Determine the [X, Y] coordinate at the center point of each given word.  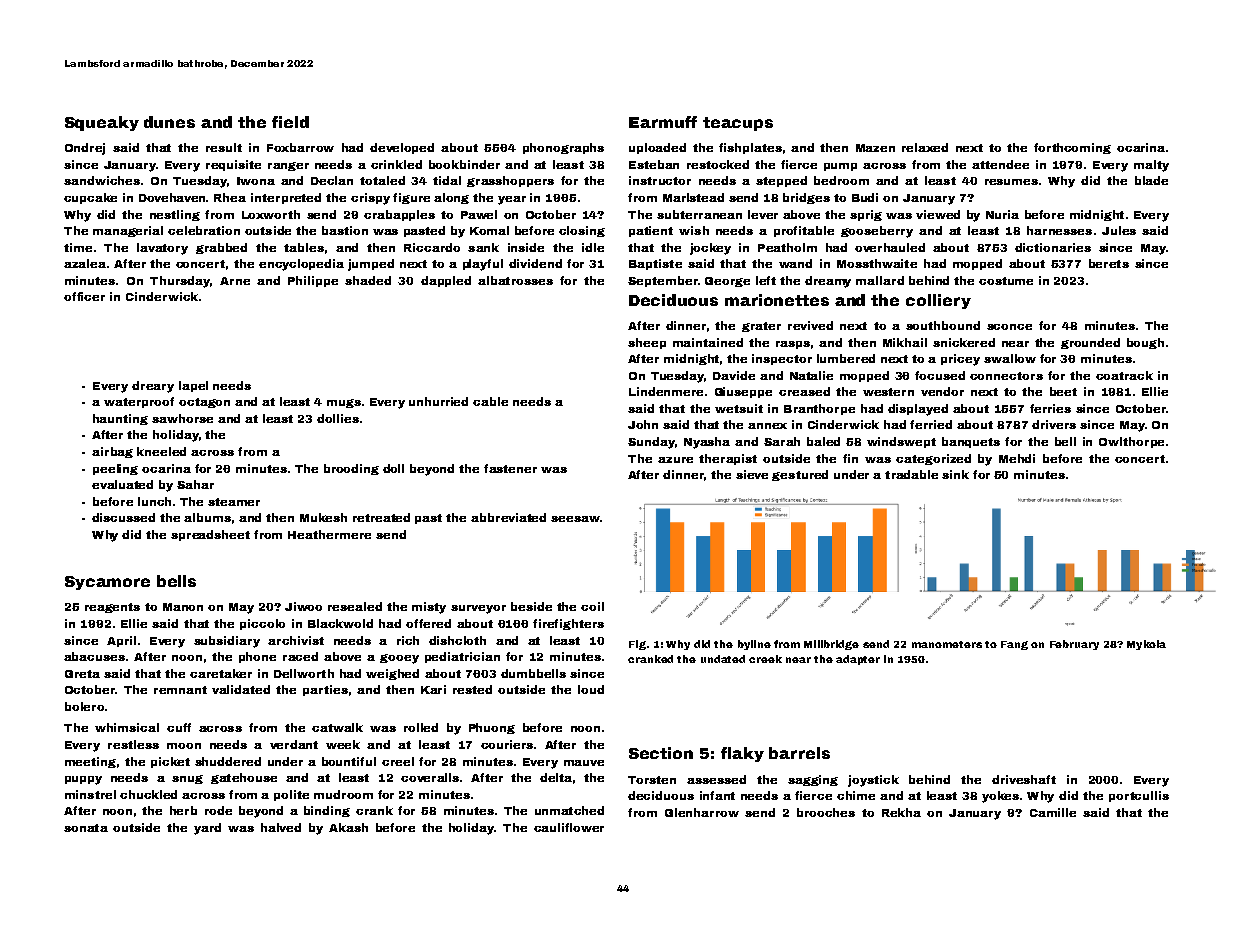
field [290, 122]
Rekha [901, 812]
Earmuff [663, 122]
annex [767, 426]
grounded [1090, 343]
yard [207, 829]
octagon [204, 403]
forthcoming [1072, 148]
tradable [911, 474]
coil [592, 606]
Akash [348, 827]
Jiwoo [303, 606]
